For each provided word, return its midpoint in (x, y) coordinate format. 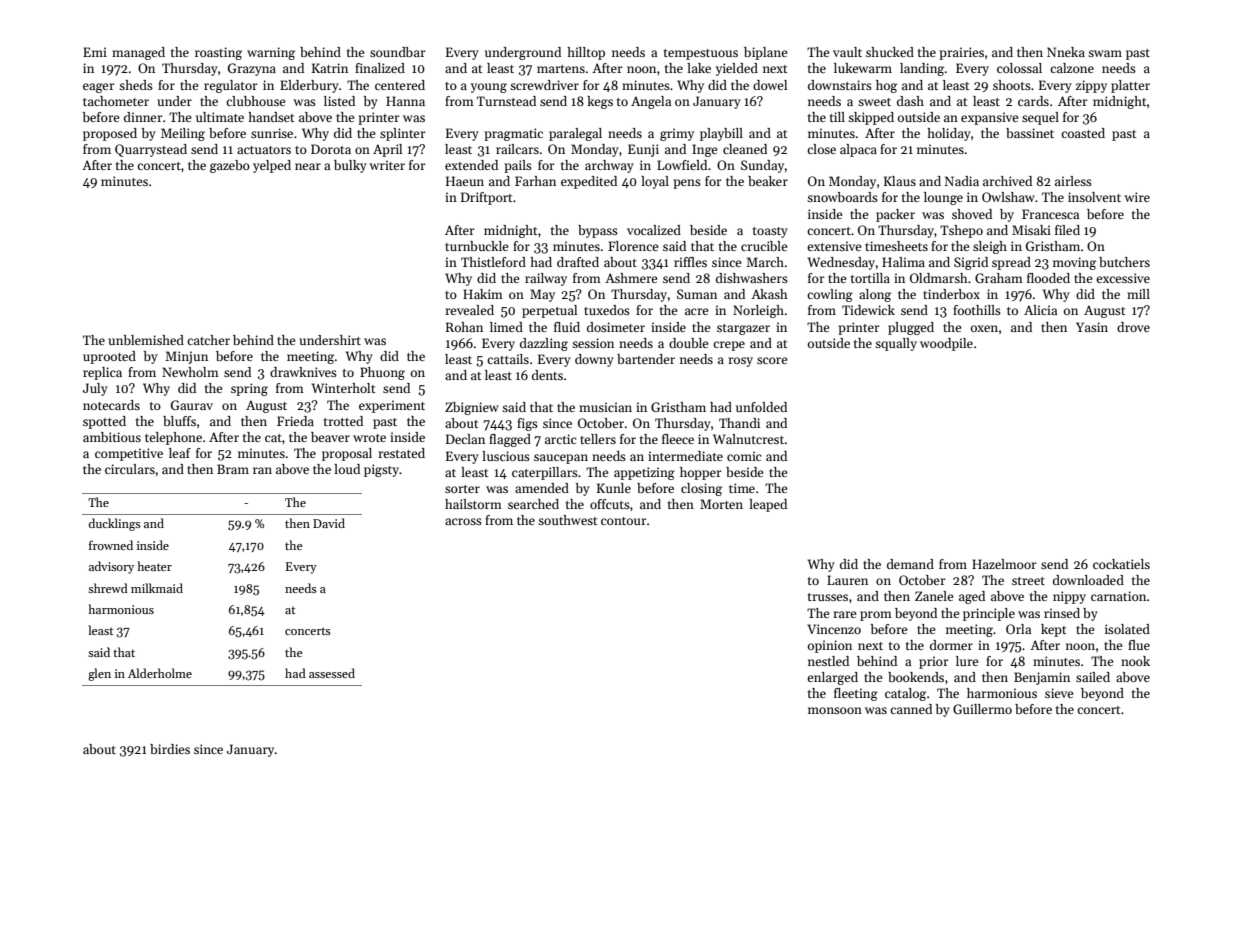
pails (518, 166)
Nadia (962, 181)
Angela (651, 102)
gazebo (230, 166)
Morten (721, 504)
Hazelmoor (1004, 564)
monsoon (835, 710)
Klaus (900, 181)
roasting (218, 53)
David (329, 523)
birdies (170, 749)
